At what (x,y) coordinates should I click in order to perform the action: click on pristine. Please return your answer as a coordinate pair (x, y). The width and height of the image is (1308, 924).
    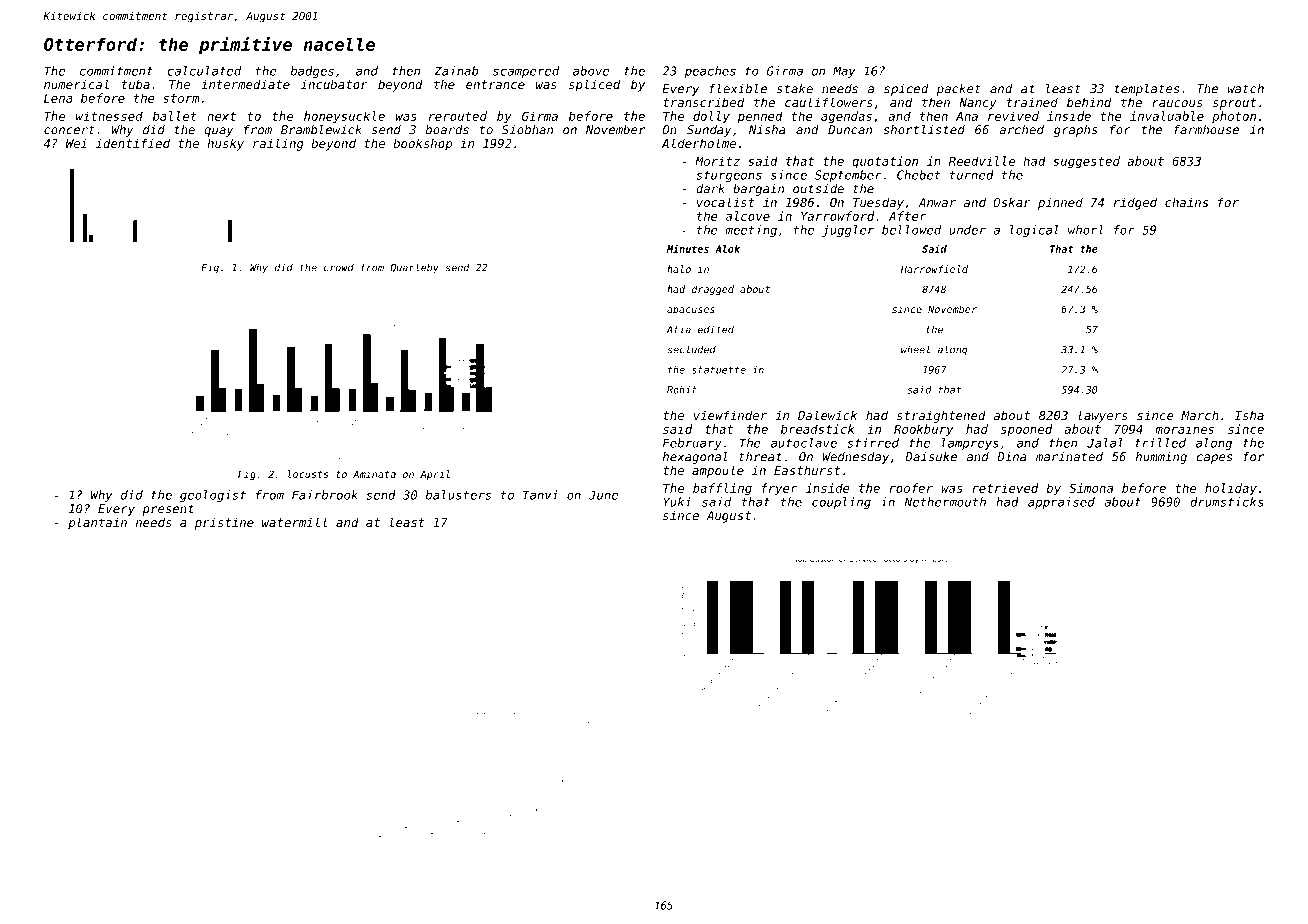
    Looking at the image, I should click on (224, 523).
